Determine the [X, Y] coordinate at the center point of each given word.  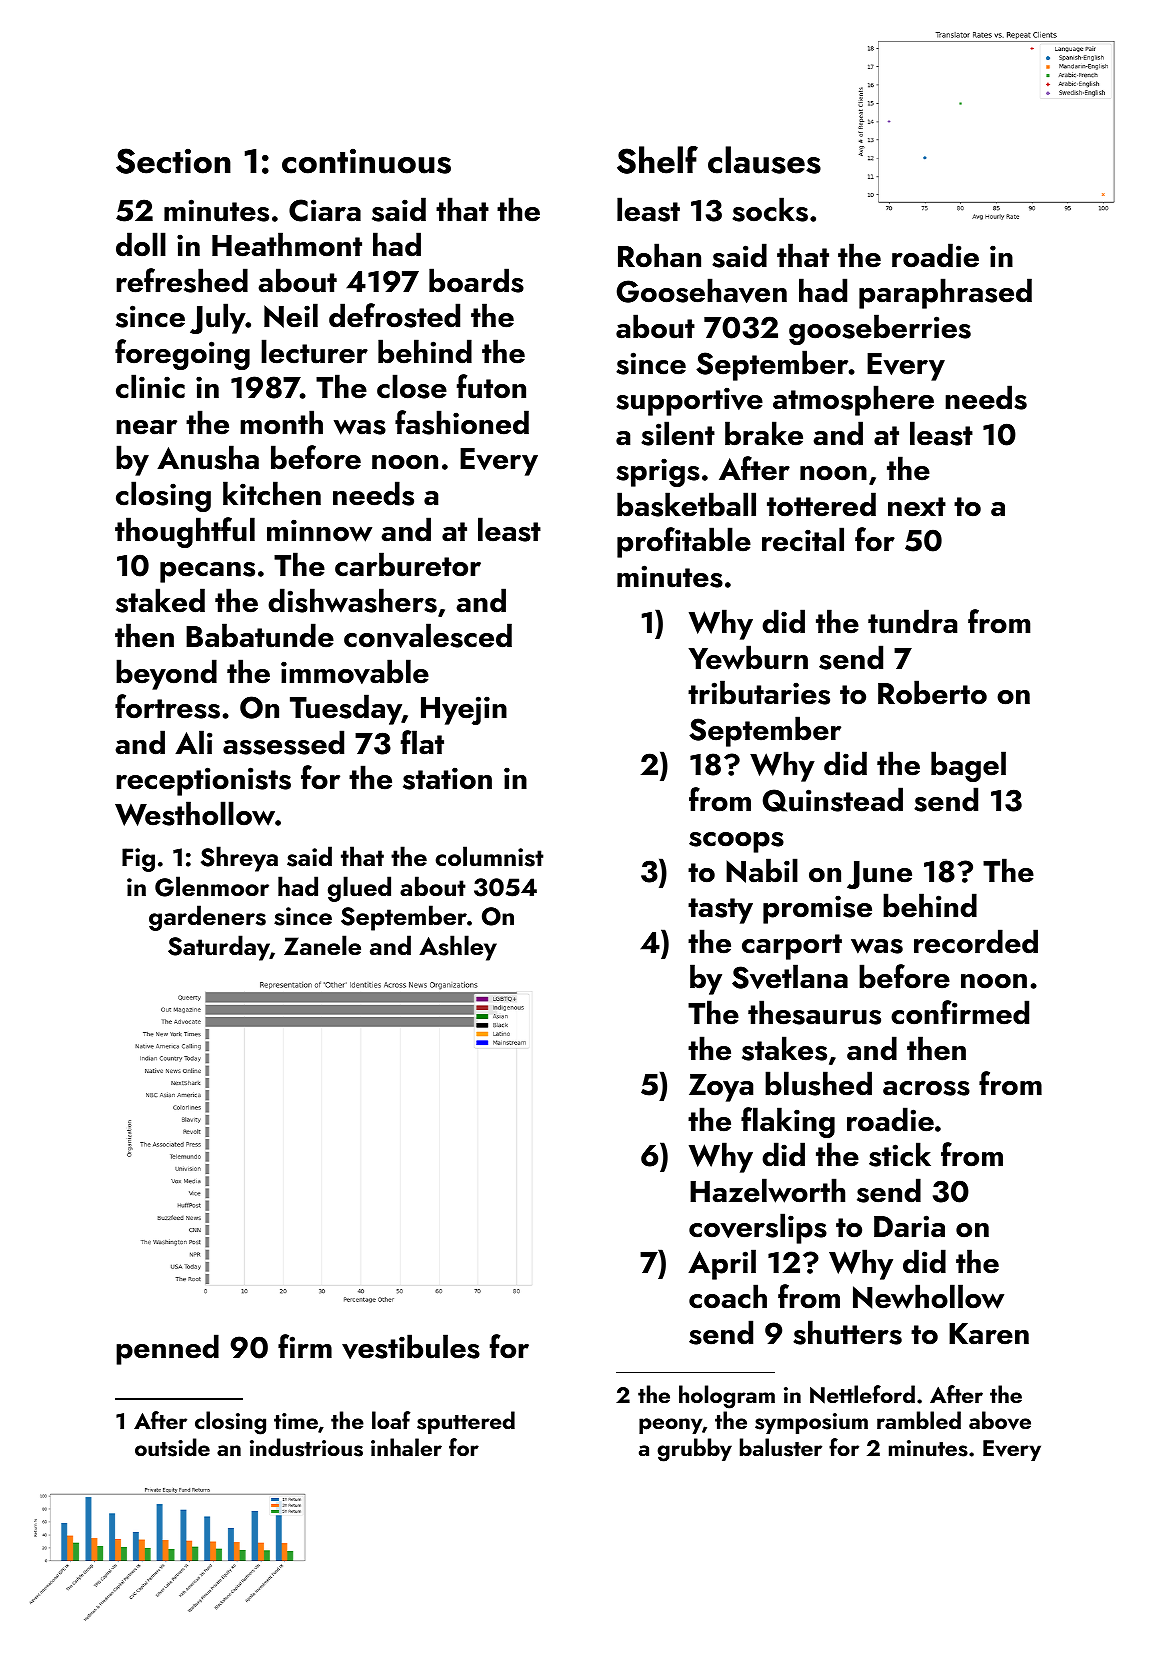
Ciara [325, 210]
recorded [976, 941]
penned [167, 1349]
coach [728, 1296]
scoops [736, 842]
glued [359, 889]
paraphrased [945, 293]
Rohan [659, 255]
